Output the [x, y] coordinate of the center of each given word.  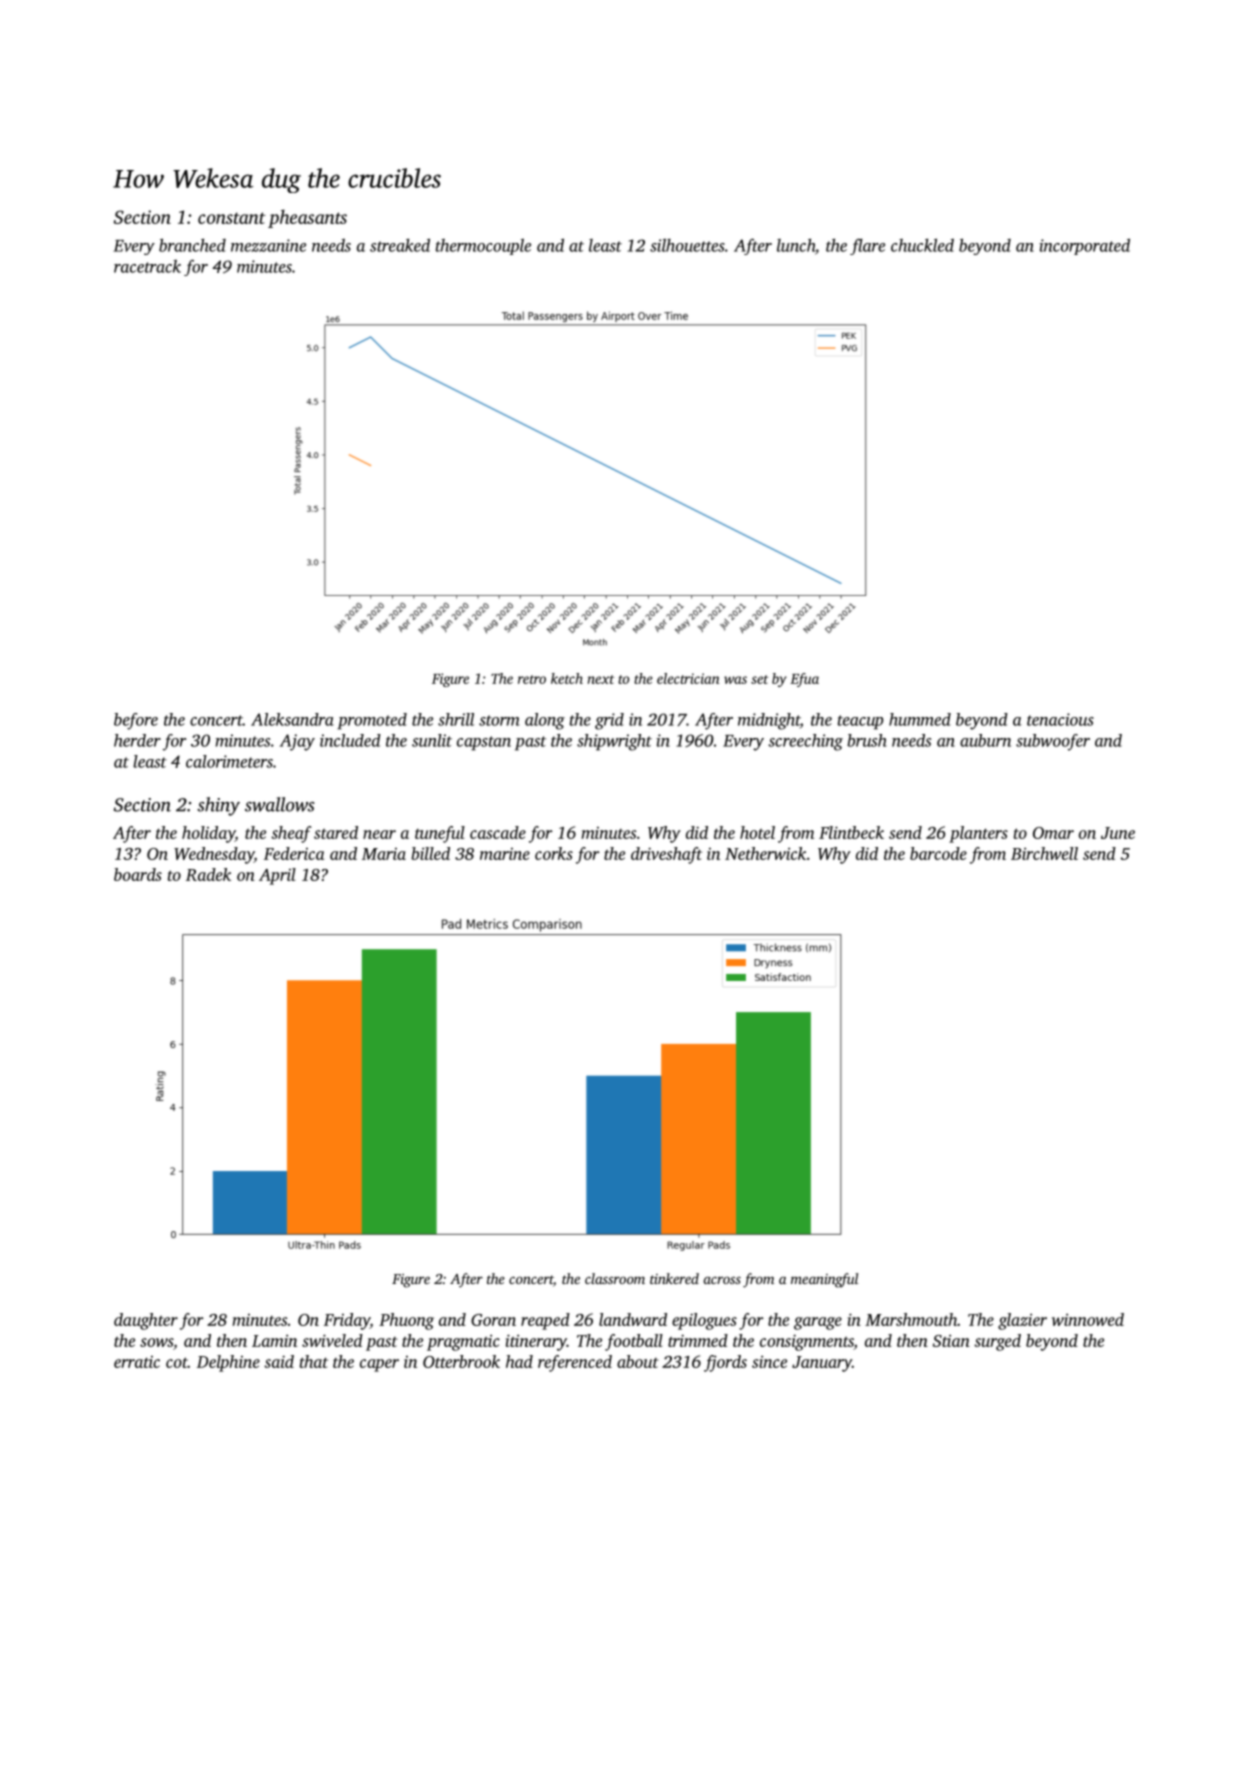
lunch [796, 245]
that [314, 1361]
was [735, 680]
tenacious [1060, 719]
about [638, 1361]
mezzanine [268, 245]
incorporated [1084, 246]
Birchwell [1044, 853]
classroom [615, 1278]
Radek [208, 874]
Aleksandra [292, 719]
